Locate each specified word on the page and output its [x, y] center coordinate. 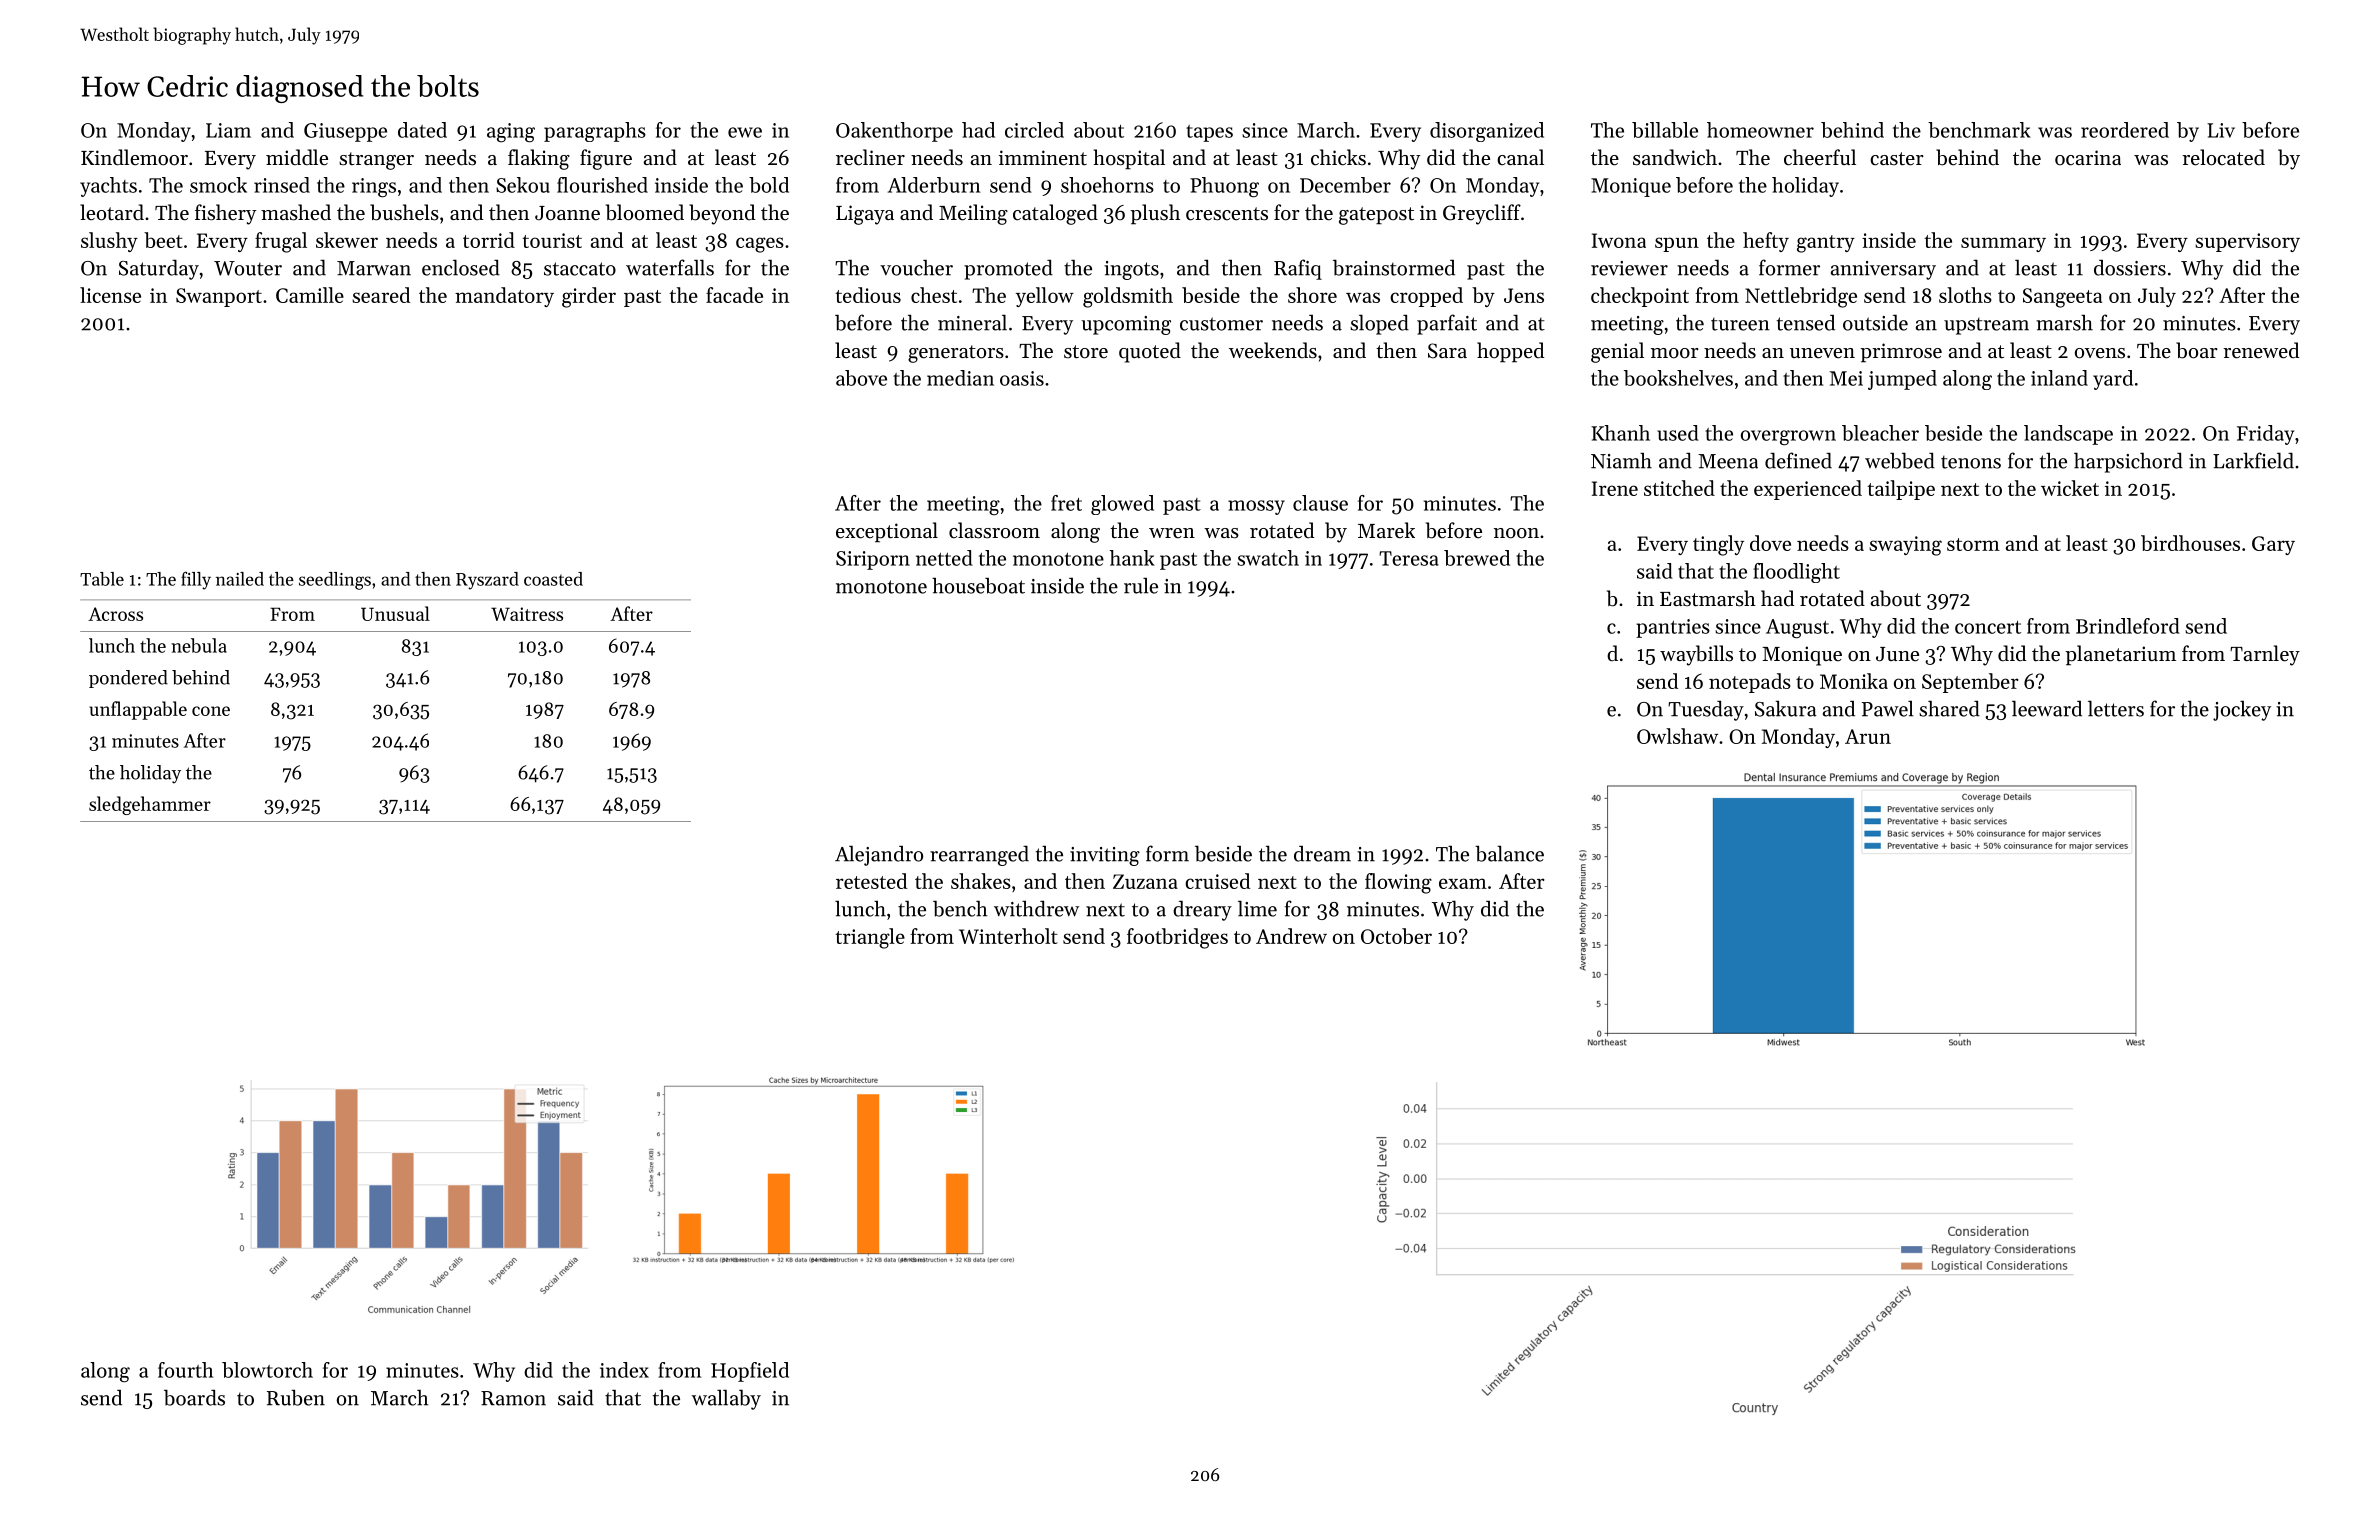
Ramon [513, 1398]
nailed [240, 579]
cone [211, 711]
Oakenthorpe [894, 132]
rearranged [979, 855]
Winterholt [1008, 936]
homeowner [1760, 130]
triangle [870, 938]
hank [1132, 558]
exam [1463, 883]
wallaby [726, 1399]
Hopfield [750, 1372]
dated [422, 130]
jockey [2242, 710]
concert [1988, 627]
